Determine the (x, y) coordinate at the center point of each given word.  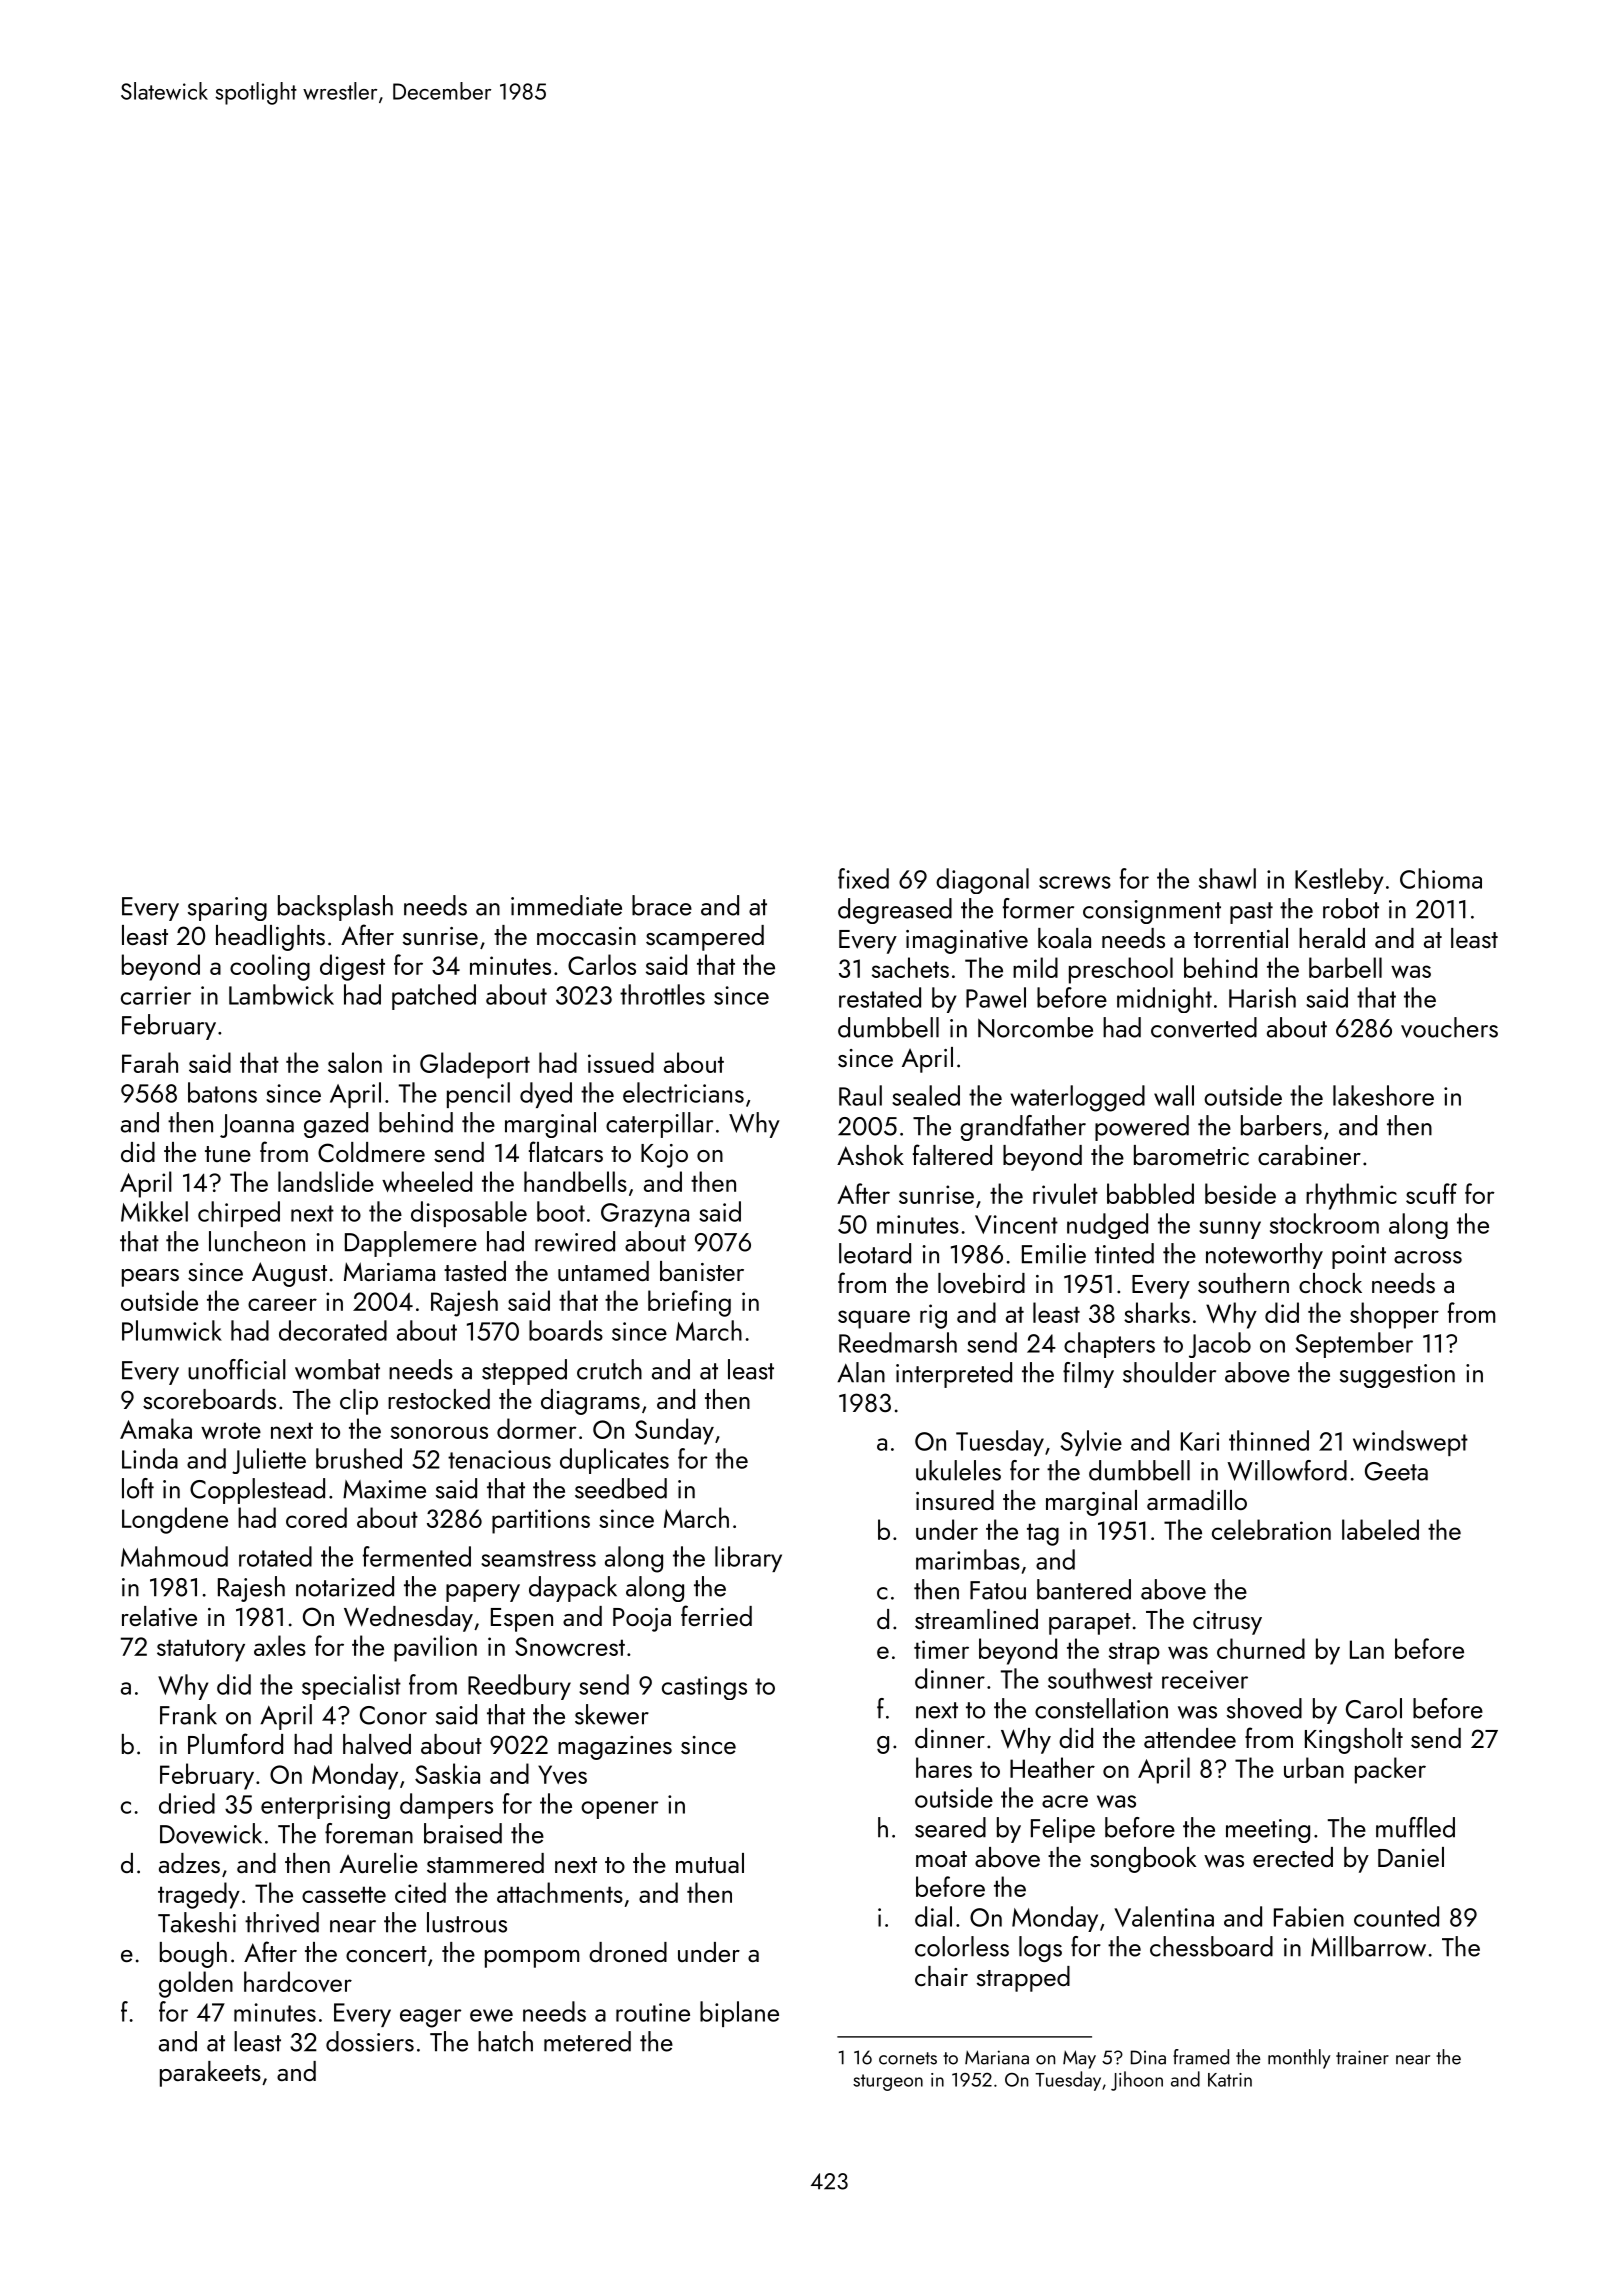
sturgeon (888, 2082)
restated (880, 997)
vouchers (1449, 1027)
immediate (566, 905)
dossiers (370, 2041)
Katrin (1230, 2080)
